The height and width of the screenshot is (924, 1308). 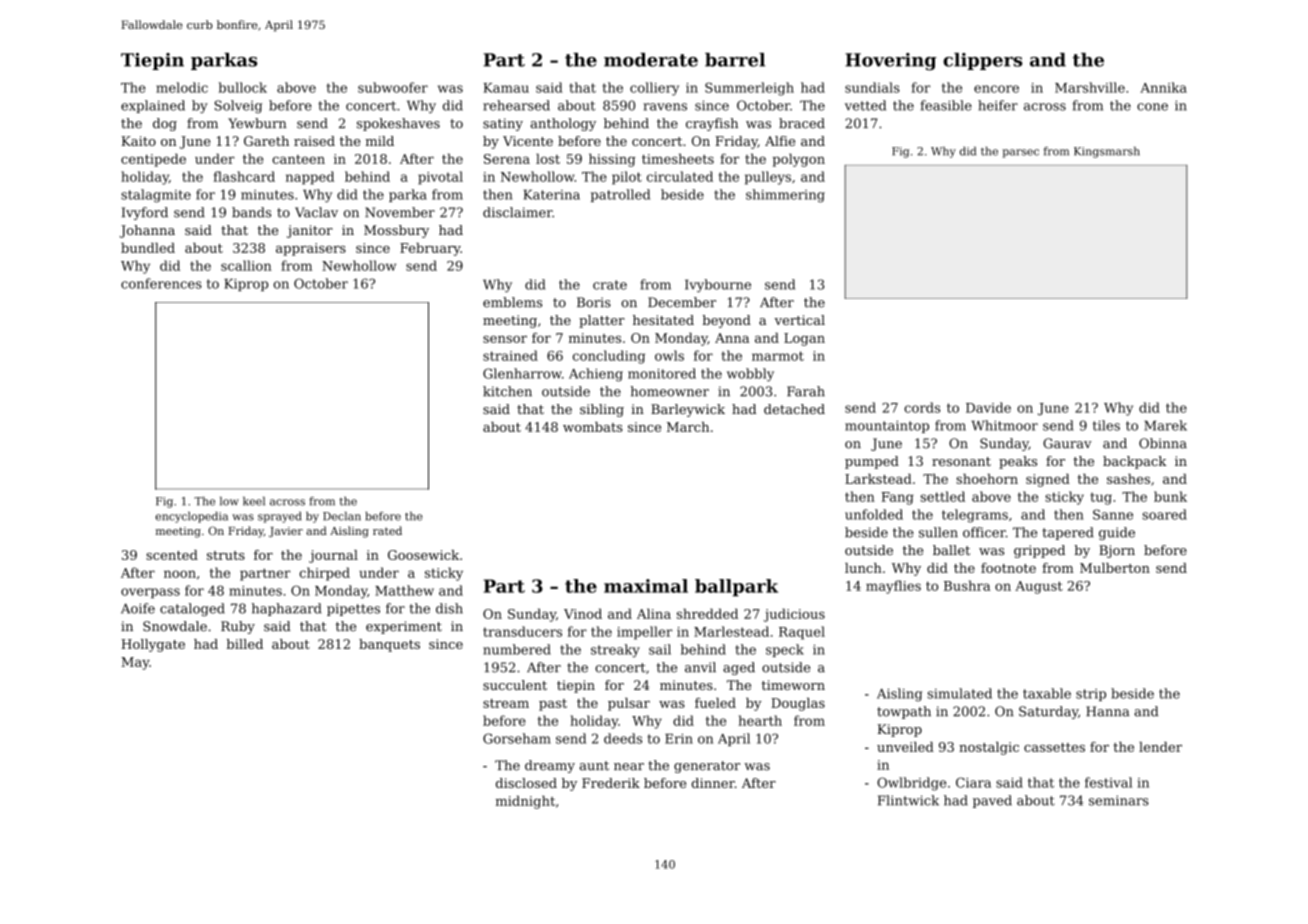 What do you see at coordinates (799, 160) in the screenshot?
I see `polygon` at bounding box center [799, 160].
